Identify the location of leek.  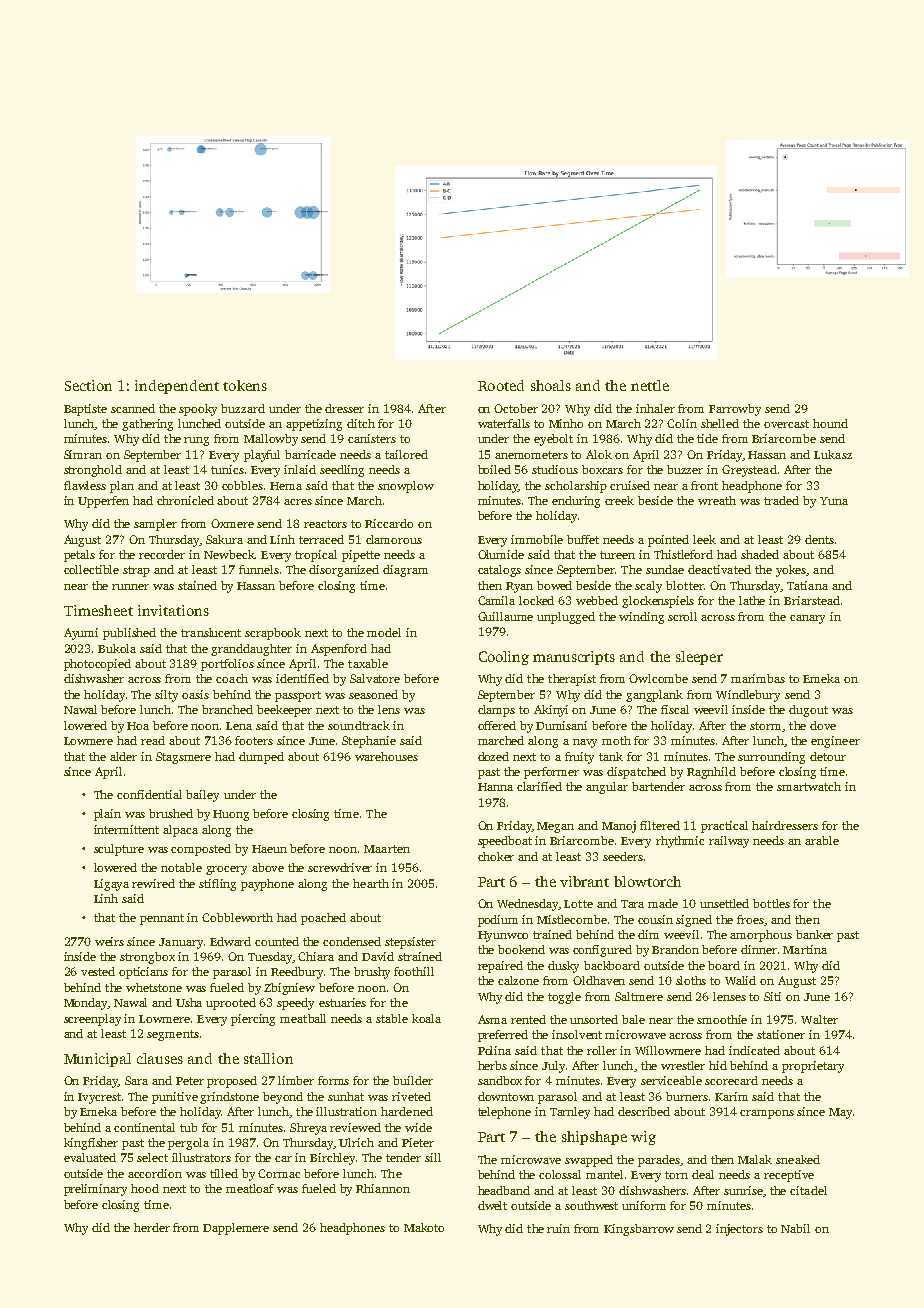
(704, 539).
